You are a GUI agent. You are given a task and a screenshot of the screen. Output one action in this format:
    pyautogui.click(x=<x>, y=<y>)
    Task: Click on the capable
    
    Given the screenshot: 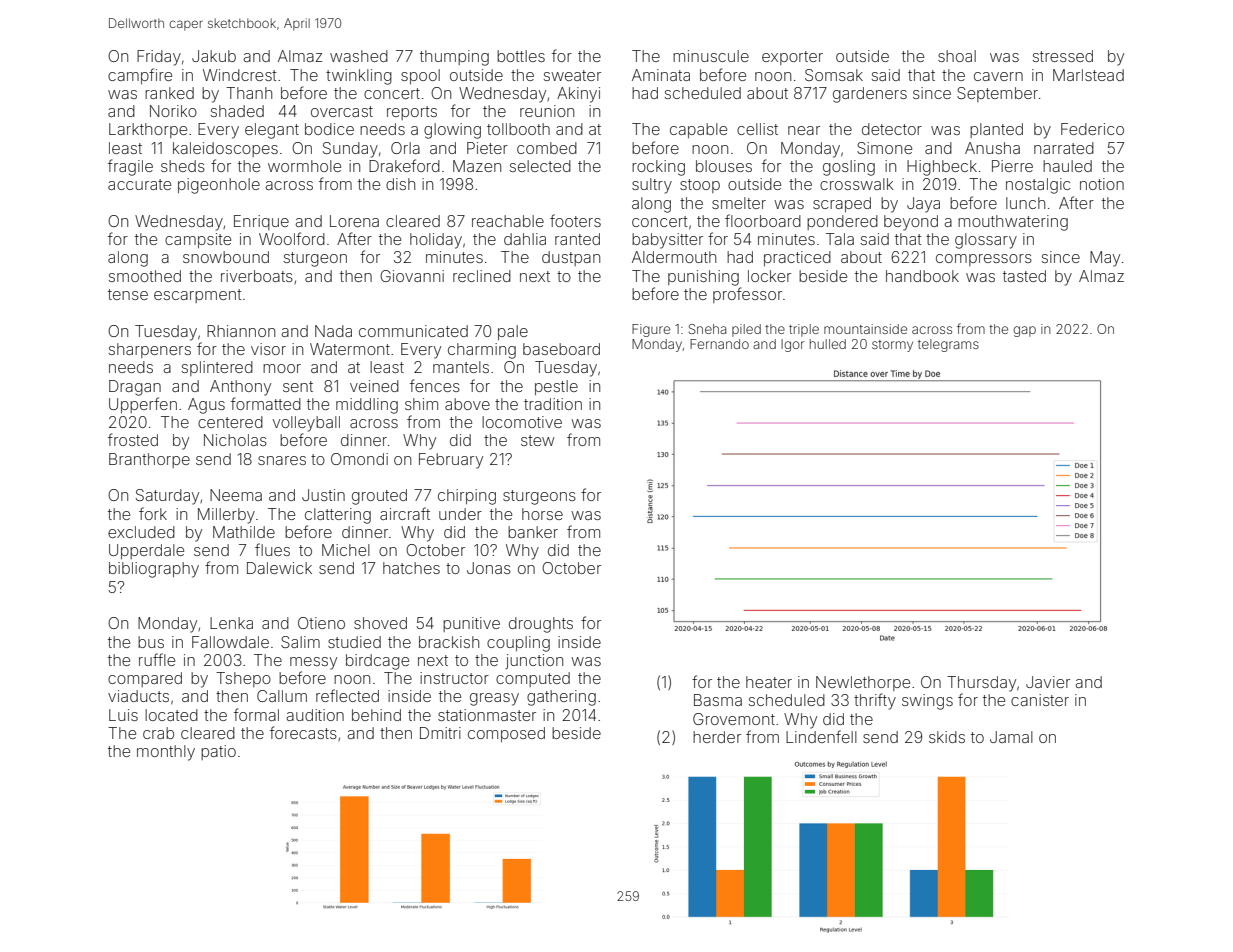 What is the action you would take?
    pyautogui.click(x=698, y=130)
